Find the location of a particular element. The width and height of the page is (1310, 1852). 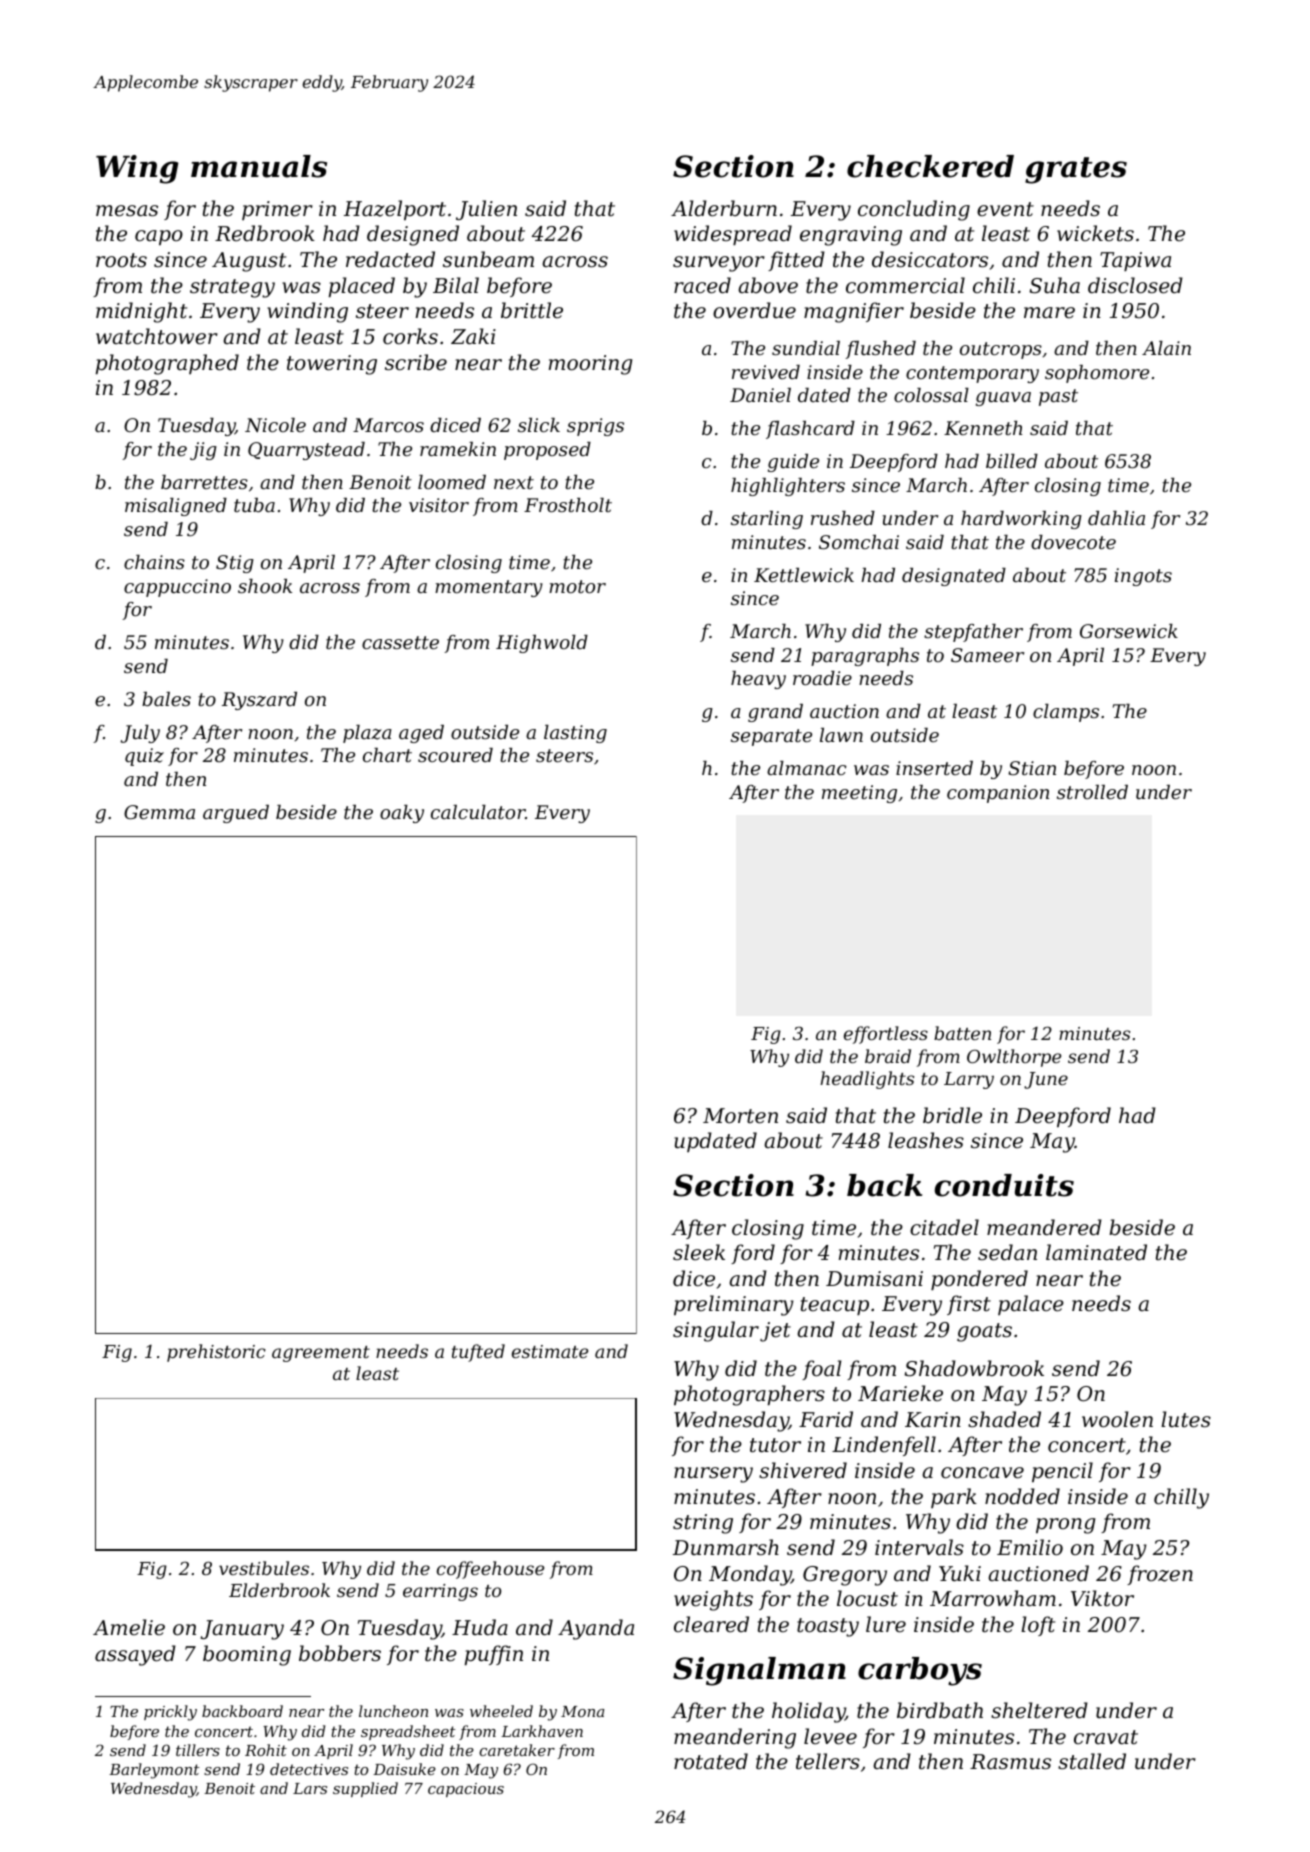

argued is located at coordinates (236, 814).
